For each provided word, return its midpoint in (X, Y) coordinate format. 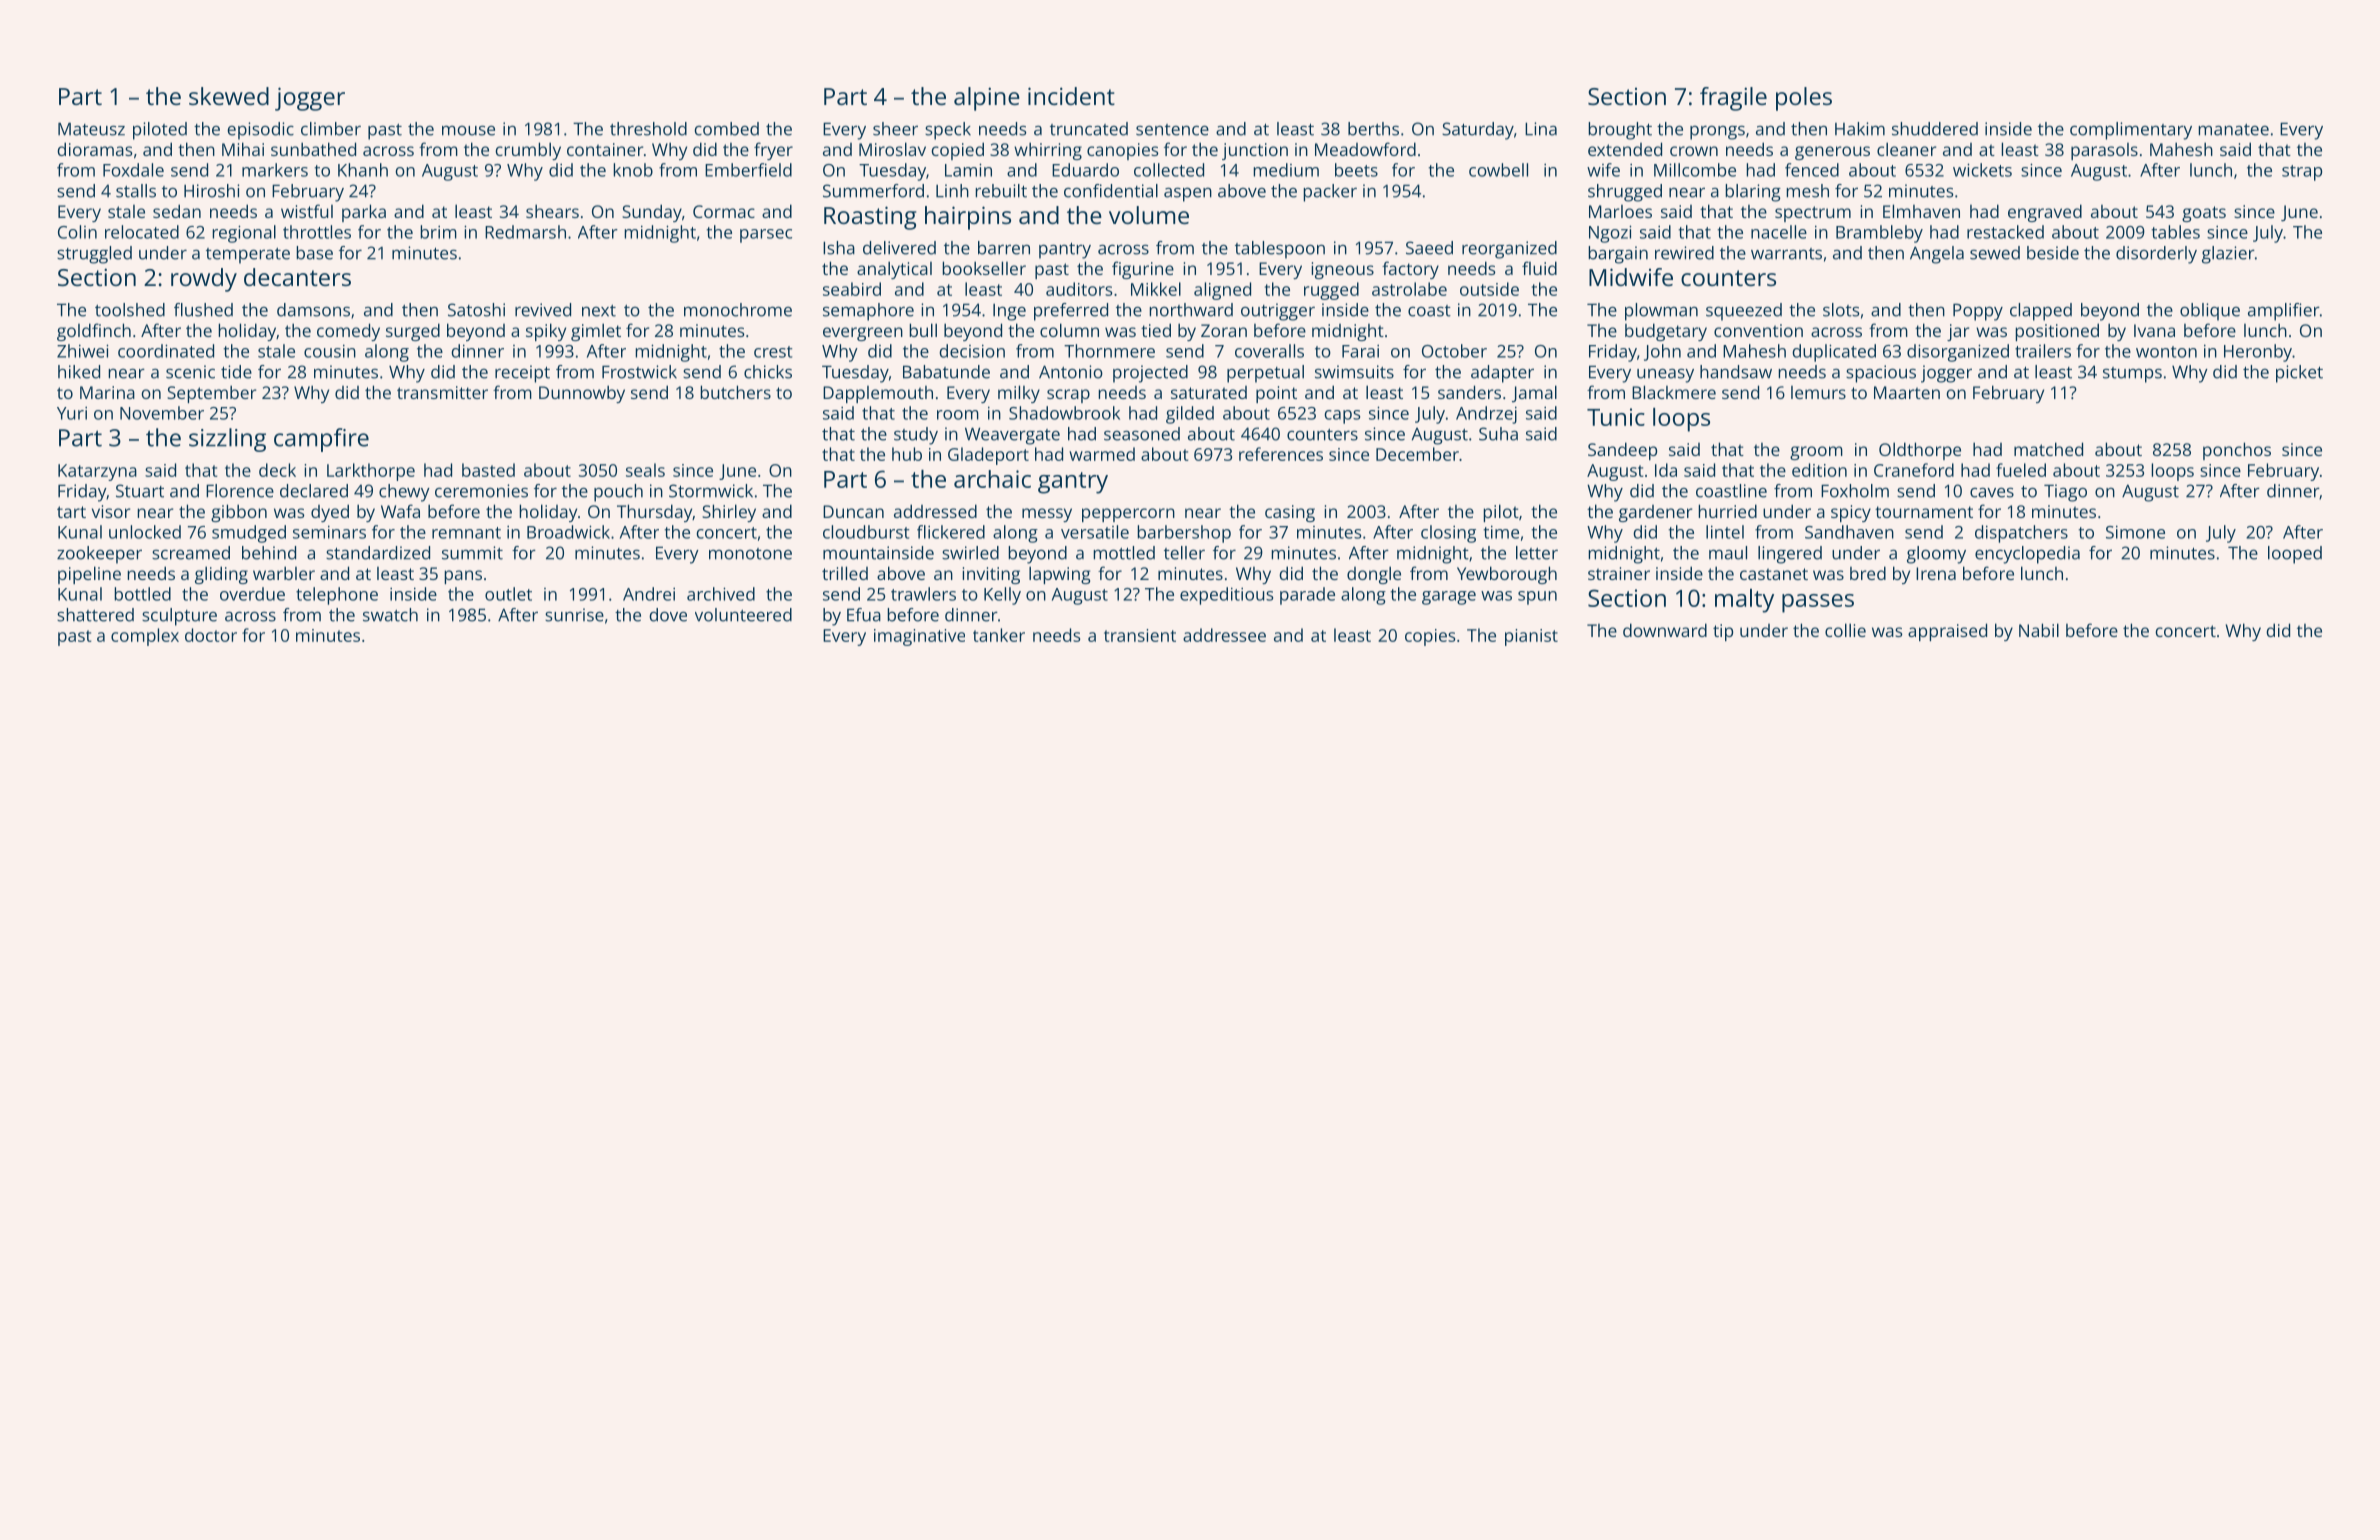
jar (1958, 332)
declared (314, 491)
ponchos (2237, 451)
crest (773, 352)
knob (633, 170)
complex (145, 637)
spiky (546, 332)
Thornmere (1109, 351)
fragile (1733, 99)
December (1417, 454)
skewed (229, 96)
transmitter (442, 392)
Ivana (2154, 330)
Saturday (1478, 131)
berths (1373, 129)
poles (1804, 99)
